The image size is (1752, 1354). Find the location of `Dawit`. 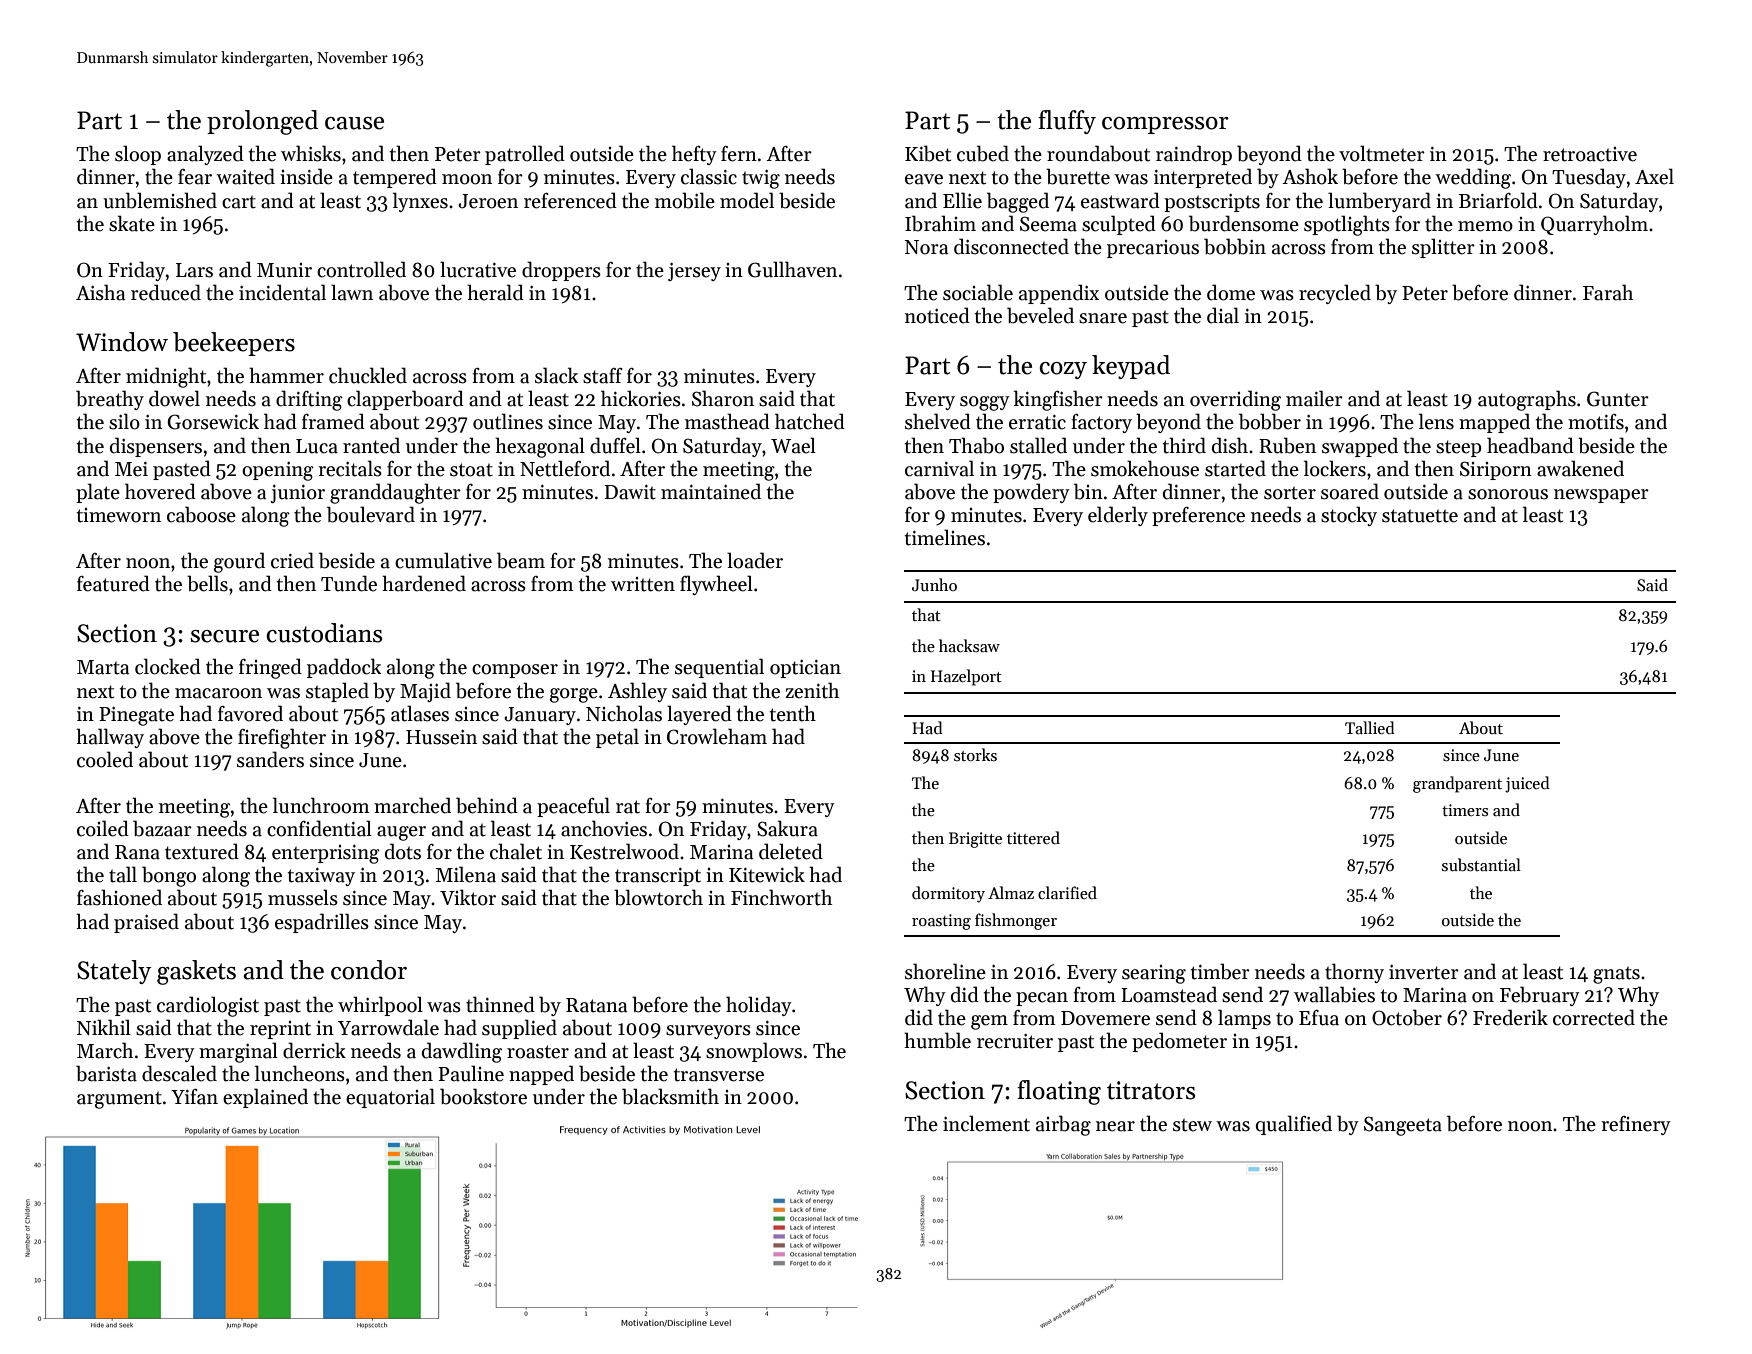

Dawit is located at coordinates (630, 492).
